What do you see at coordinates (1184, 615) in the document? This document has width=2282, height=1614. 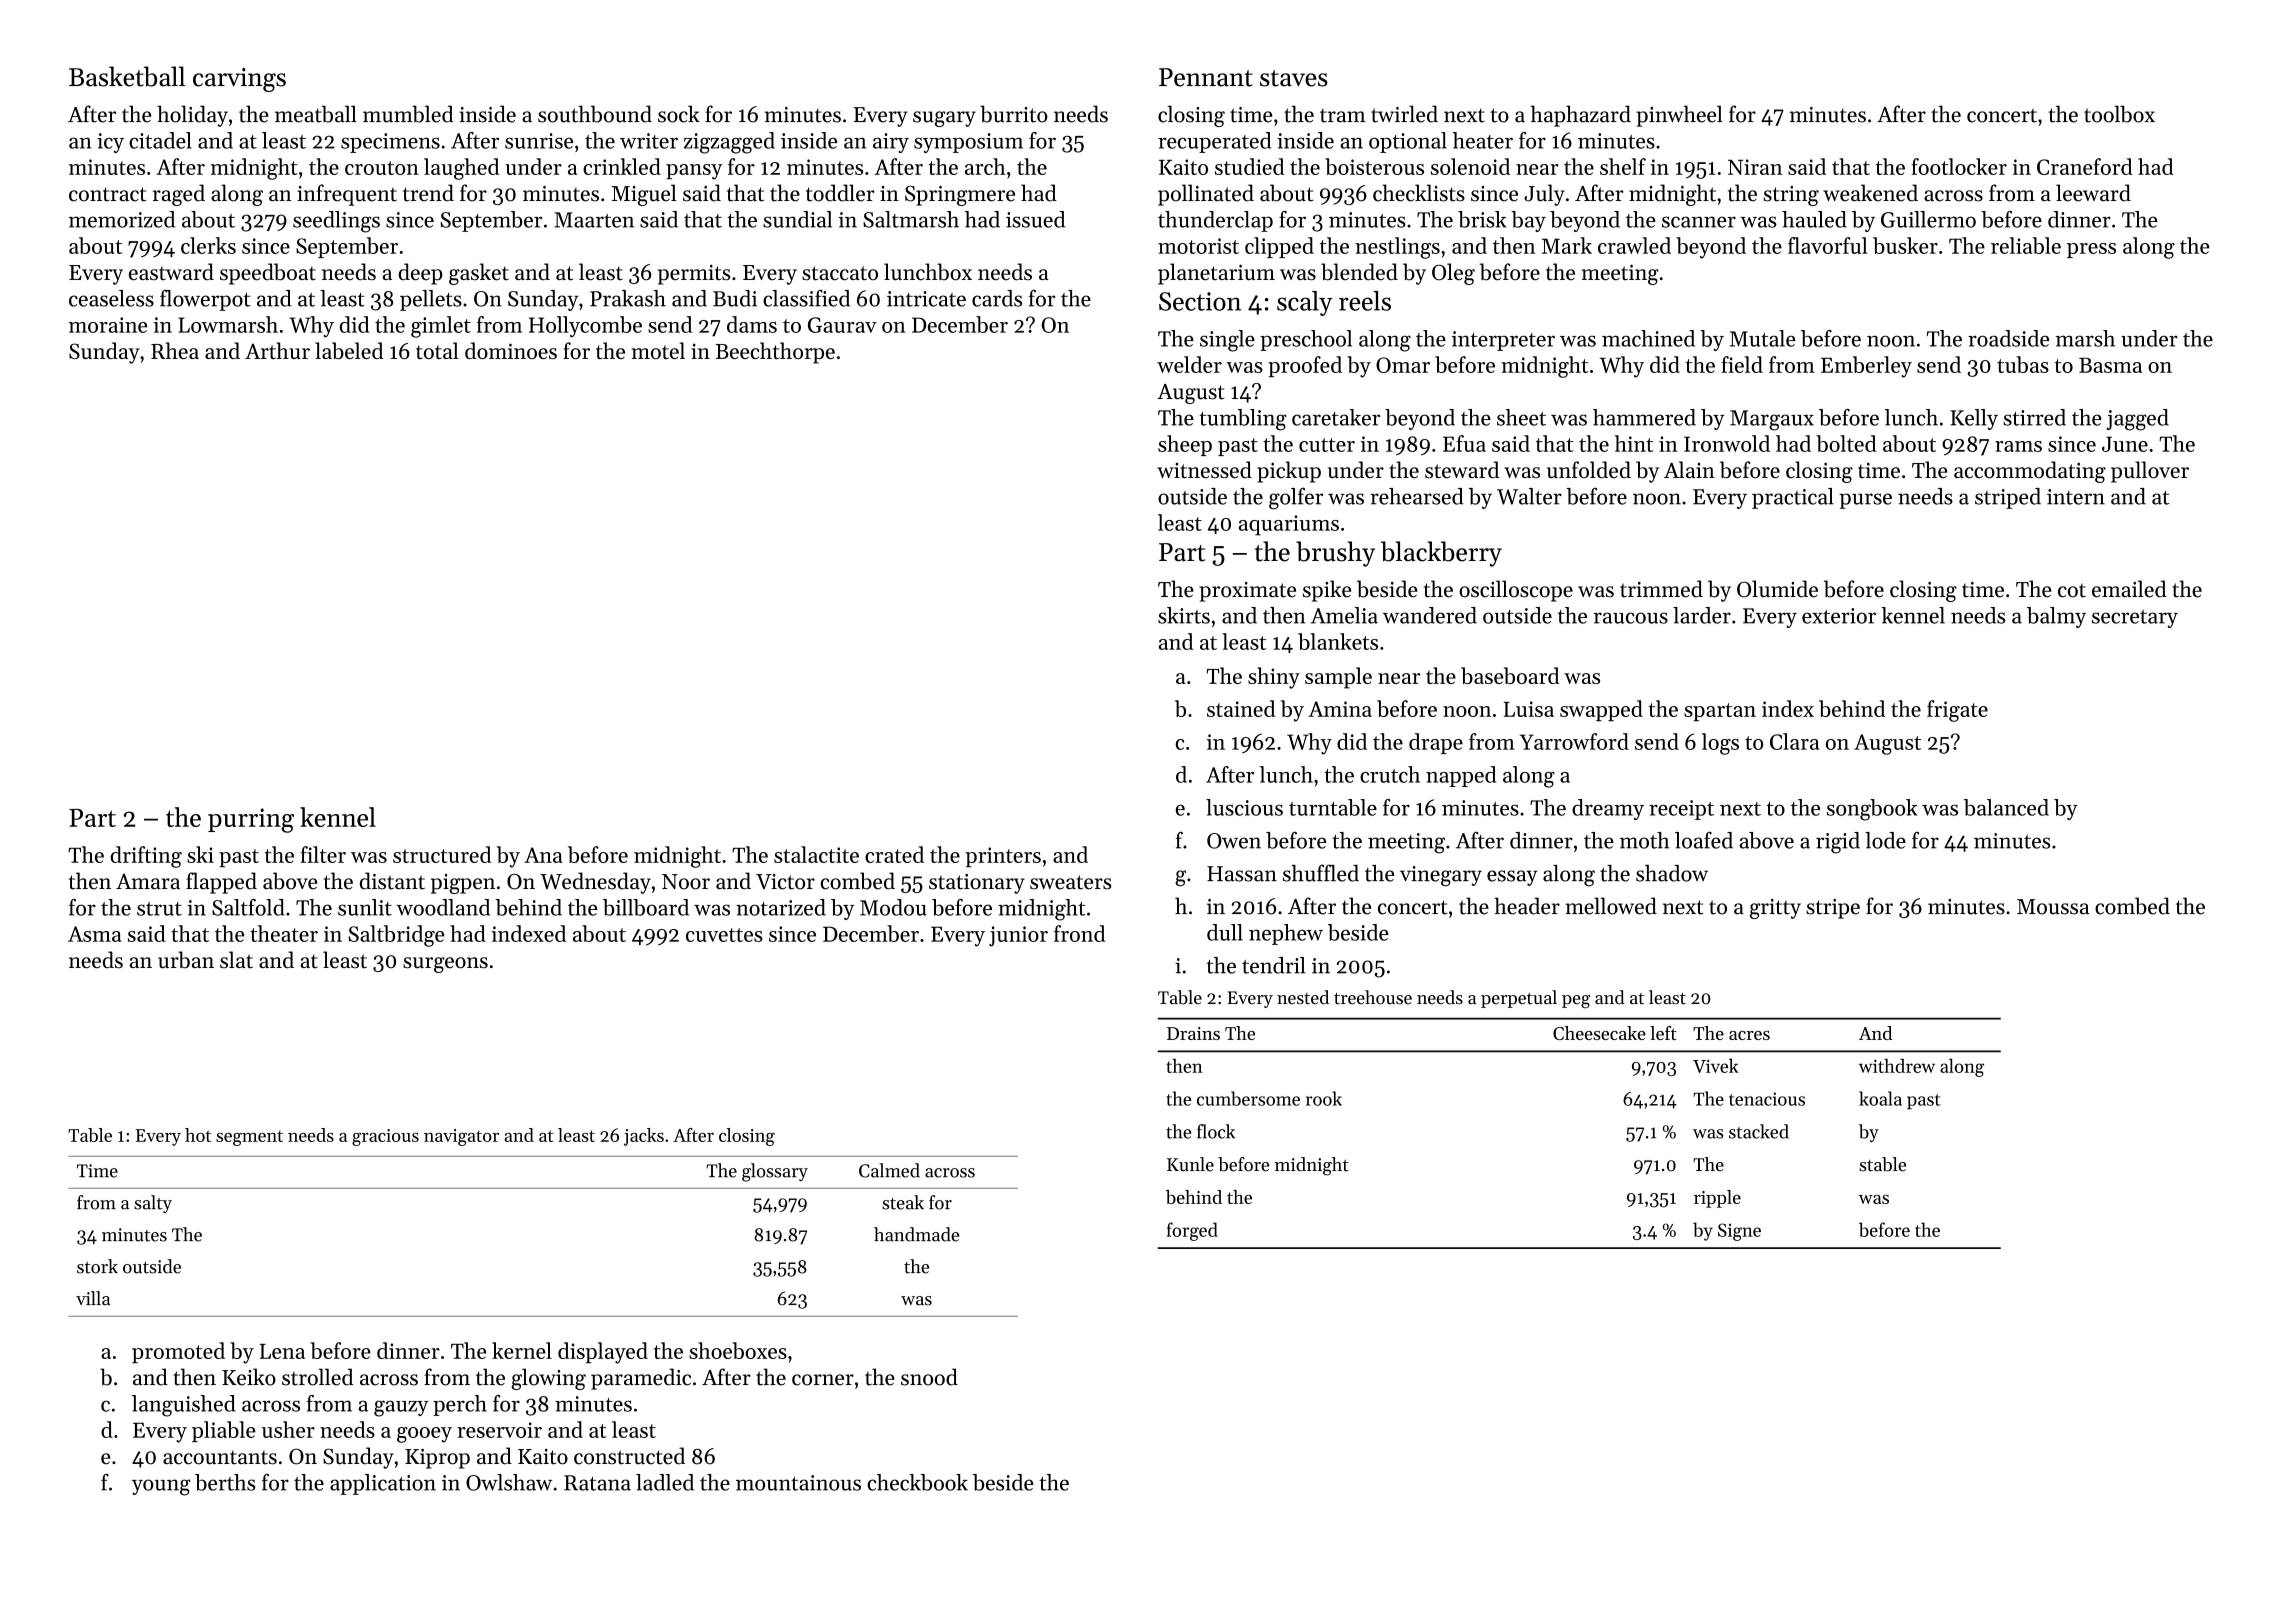 I see `skirts` at bounding box center [1184, 615].
